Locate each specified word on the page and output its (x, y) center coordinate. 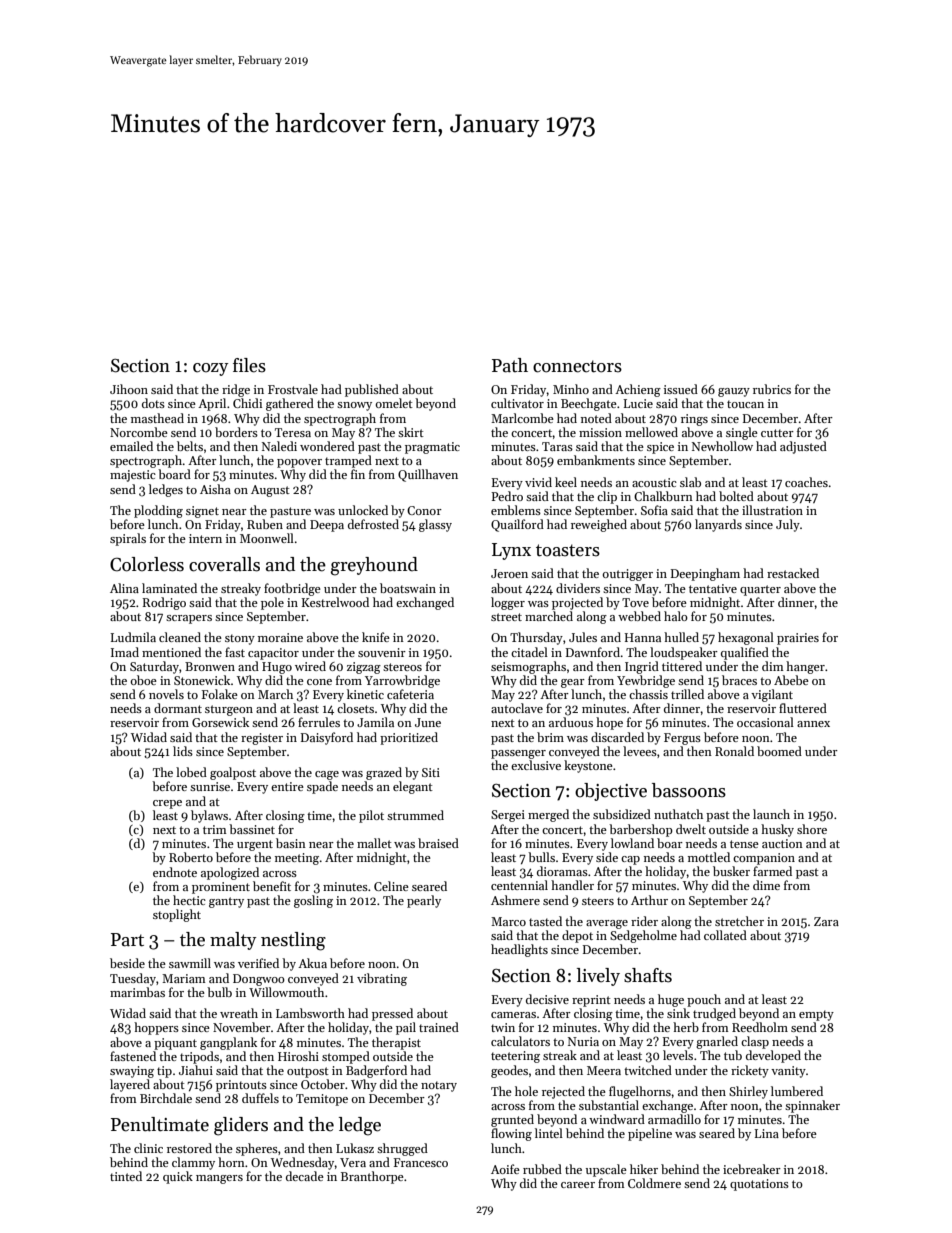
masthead (157, 418)
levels (678, 1055)
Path (510, 365)
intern (205, 538)
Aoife (505, 1169)
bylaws (209, 816)
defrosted (373, 524)
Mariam (184, 978)
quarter (760, 590)
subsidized (622, 814)
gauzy (734, 392)
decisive (547, 999)
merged (548, 815)
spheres (257, 1149)
